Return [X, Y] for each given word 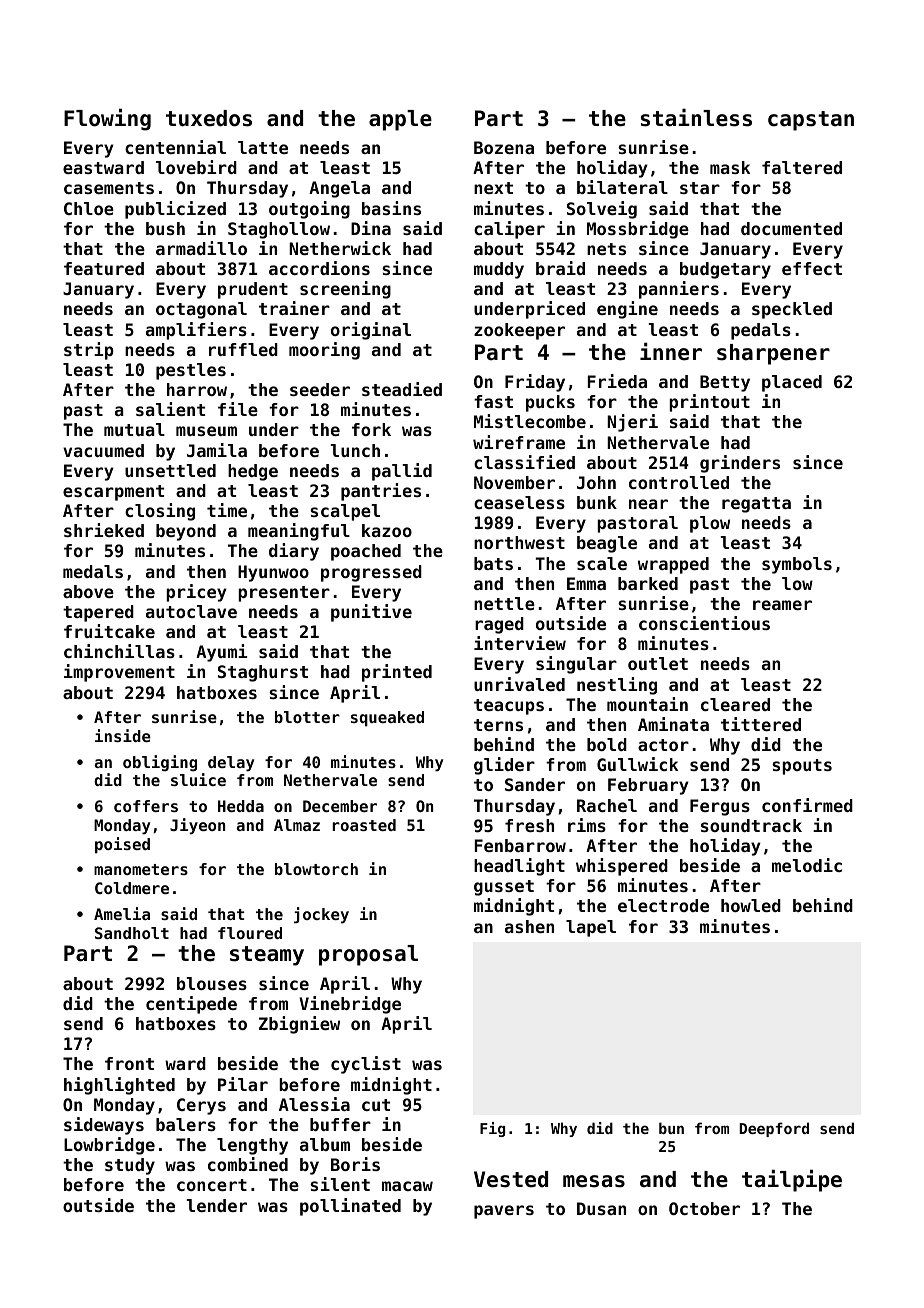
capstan [811, 121]
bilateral [622, 187]
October [704, 1208]
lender [217, 1205]
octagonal [201, 310]
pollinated [350, 1207]
